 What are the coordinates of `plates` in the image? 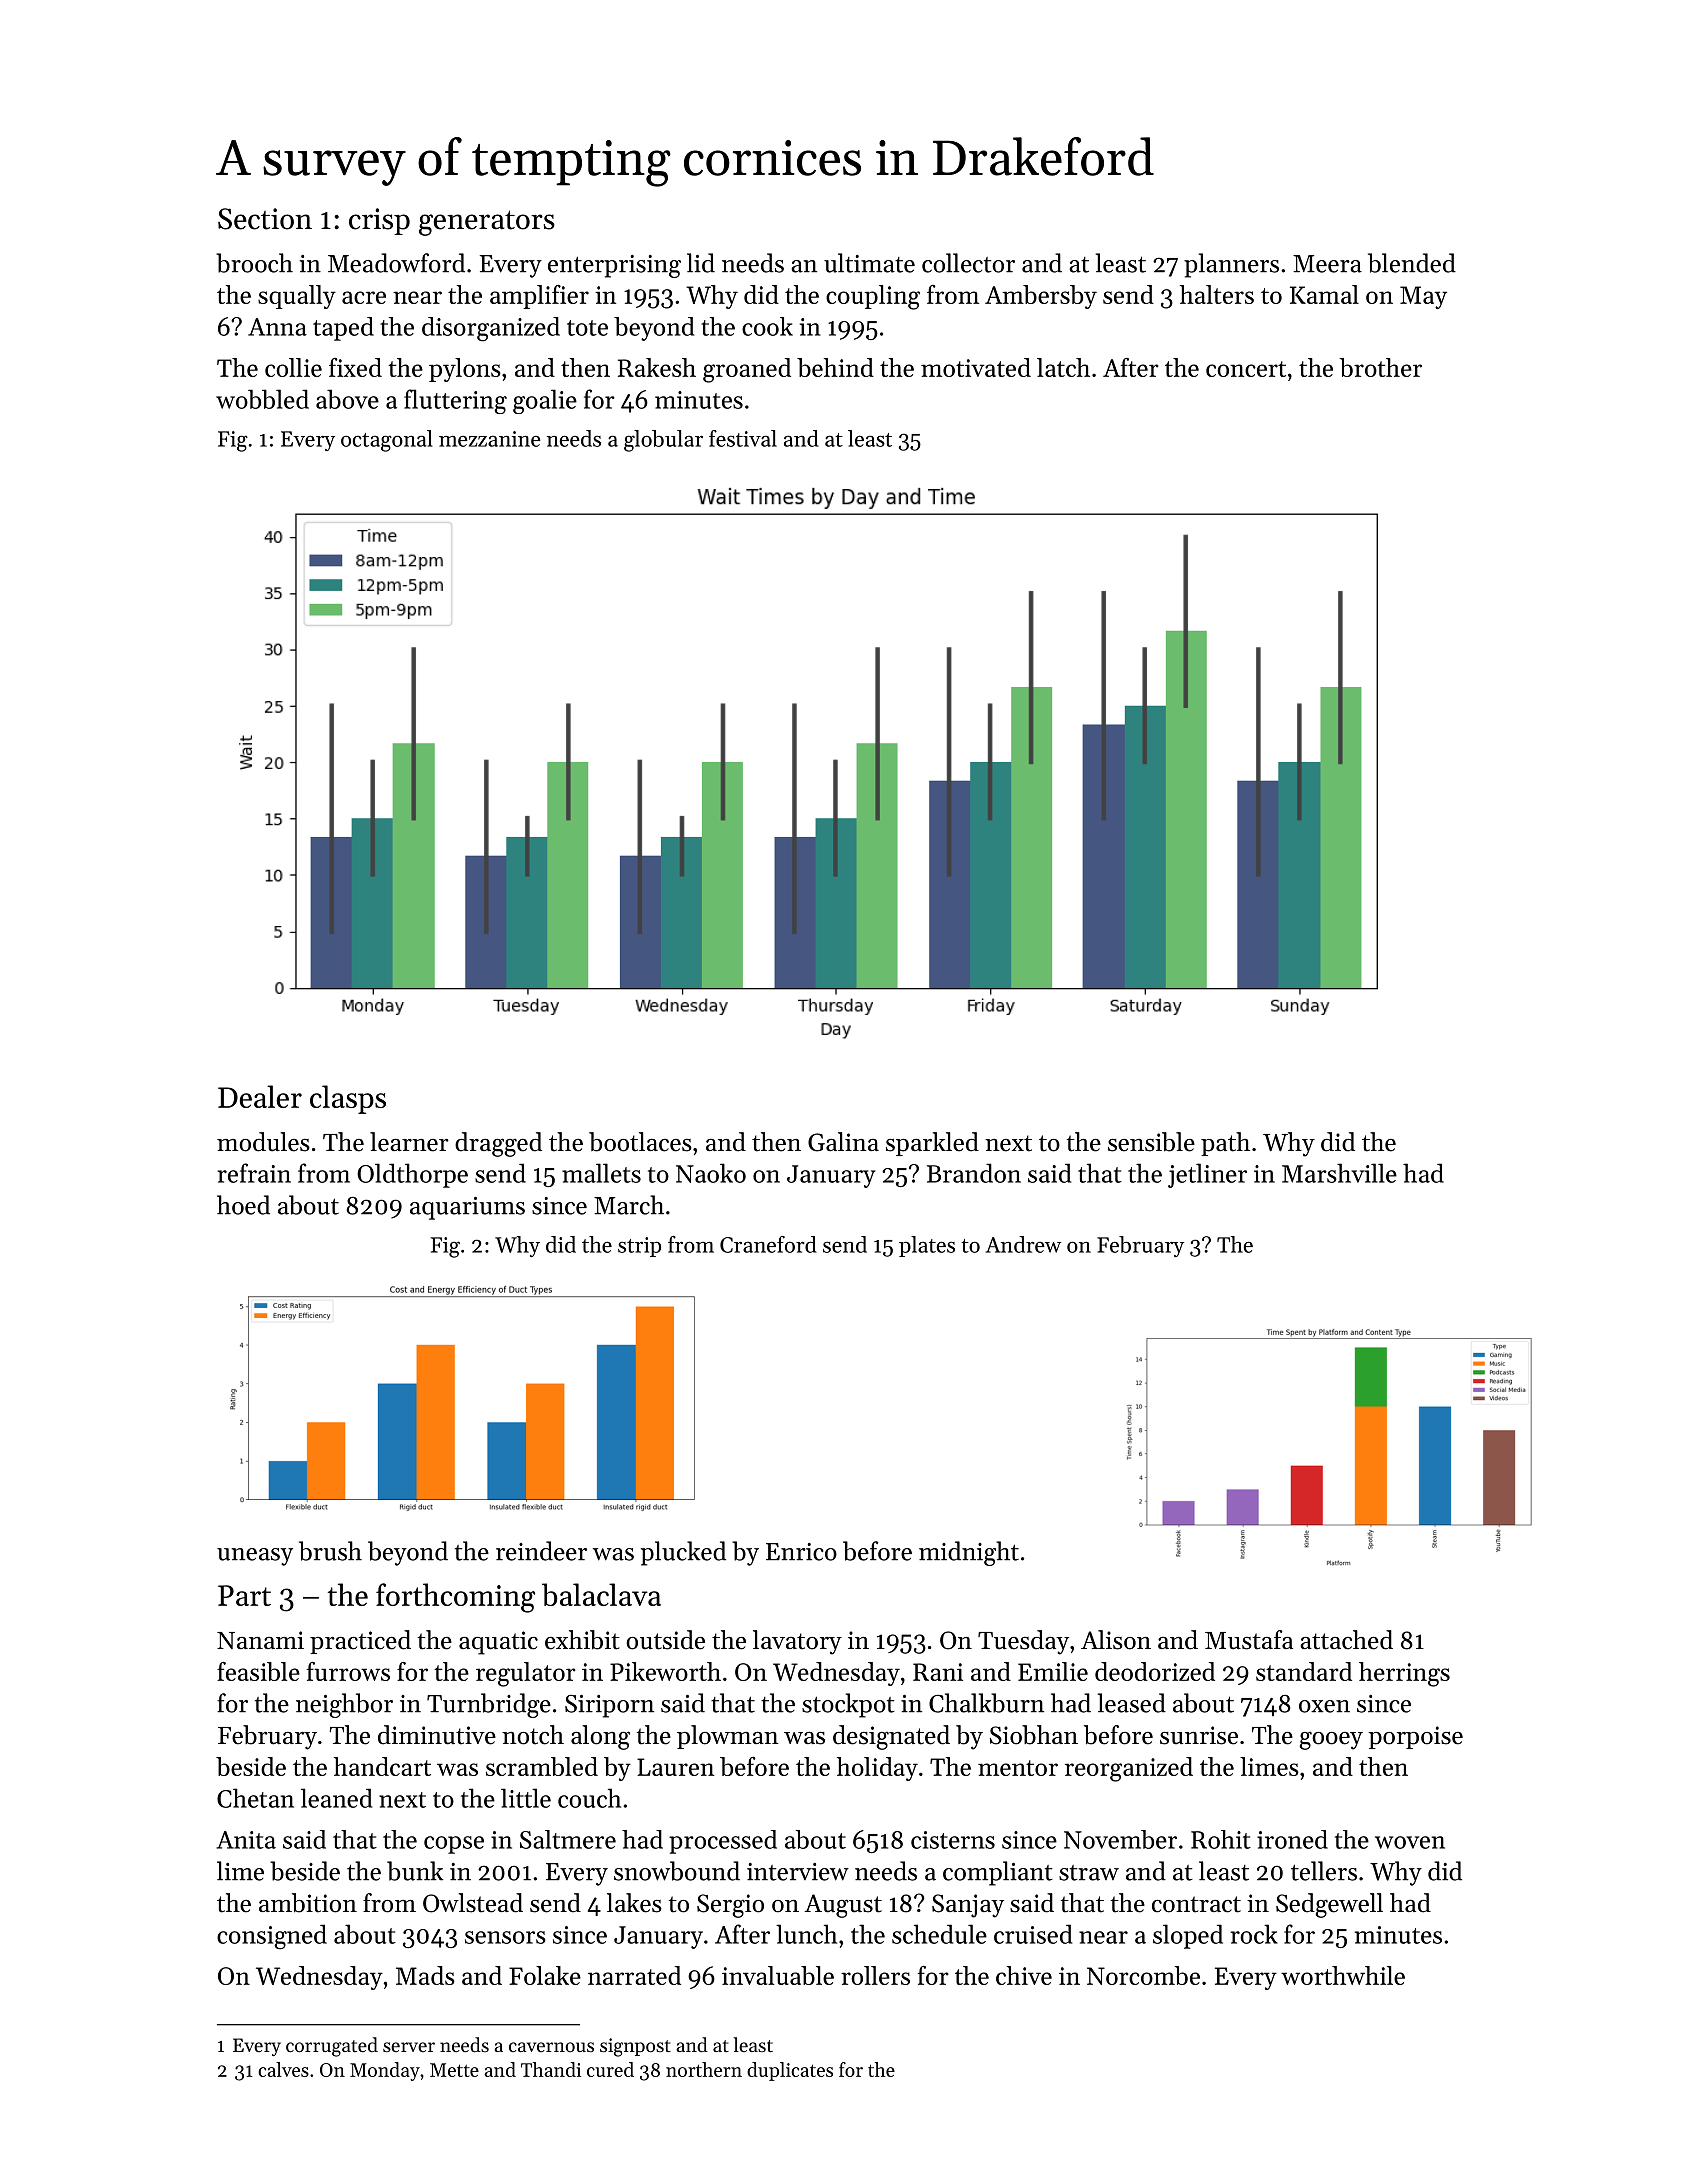 It's located at (927, 1246).
